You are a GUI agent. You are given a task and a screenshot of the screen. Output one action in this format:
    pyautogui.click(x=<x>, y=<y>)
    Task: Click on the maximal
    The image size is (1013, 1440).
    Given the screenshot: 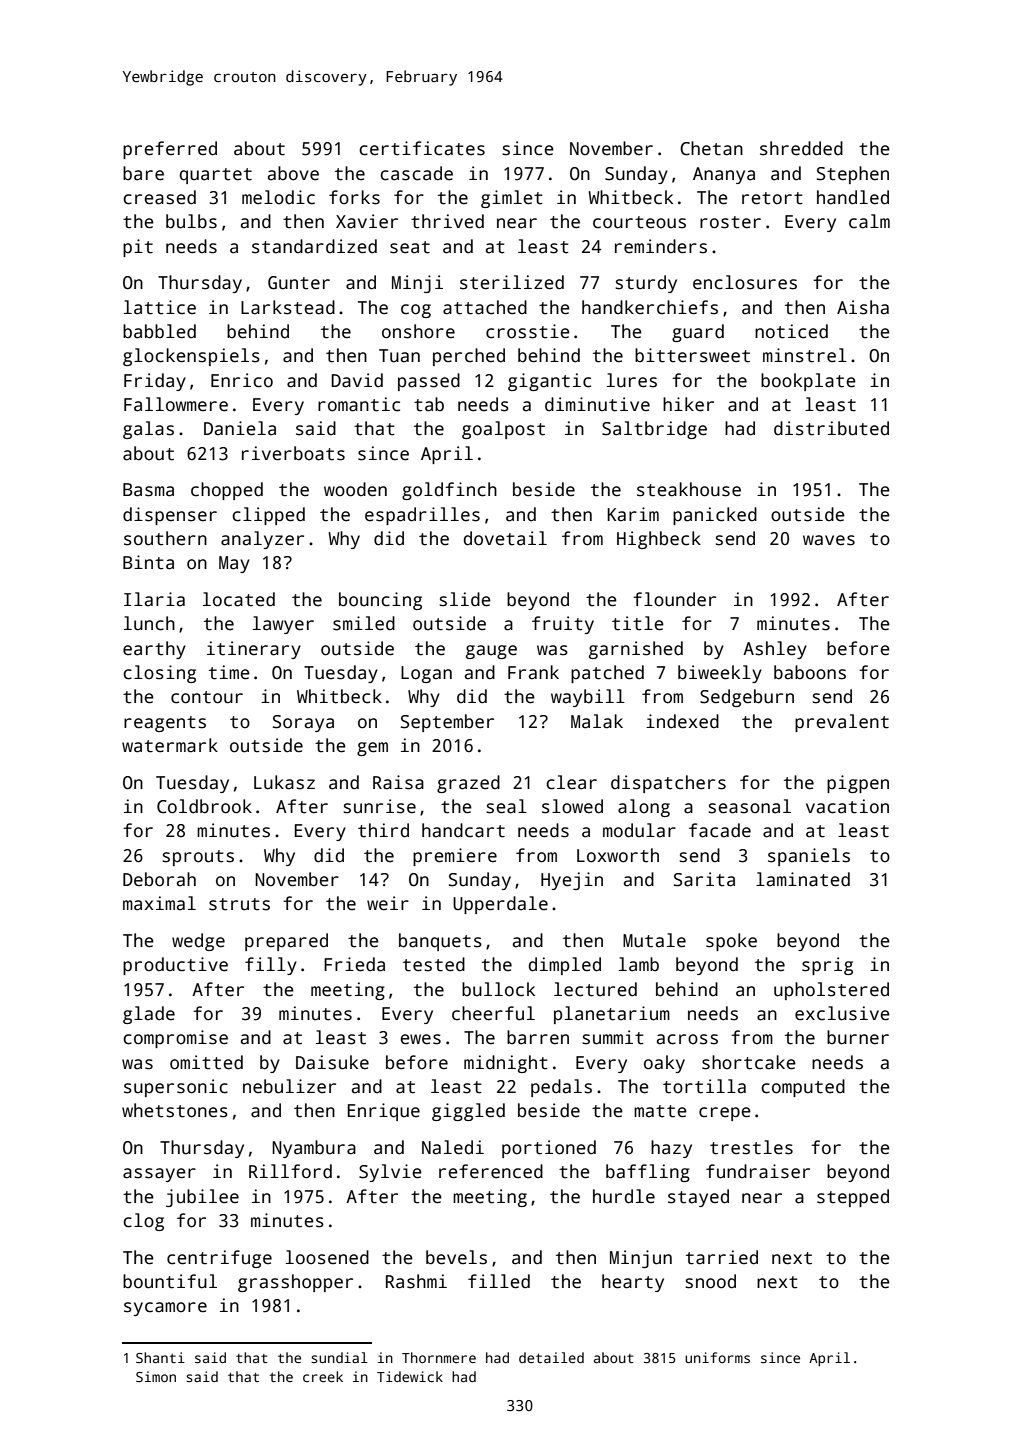 What is the action you would take?
    pyautogui.click(x=159, y=903)
